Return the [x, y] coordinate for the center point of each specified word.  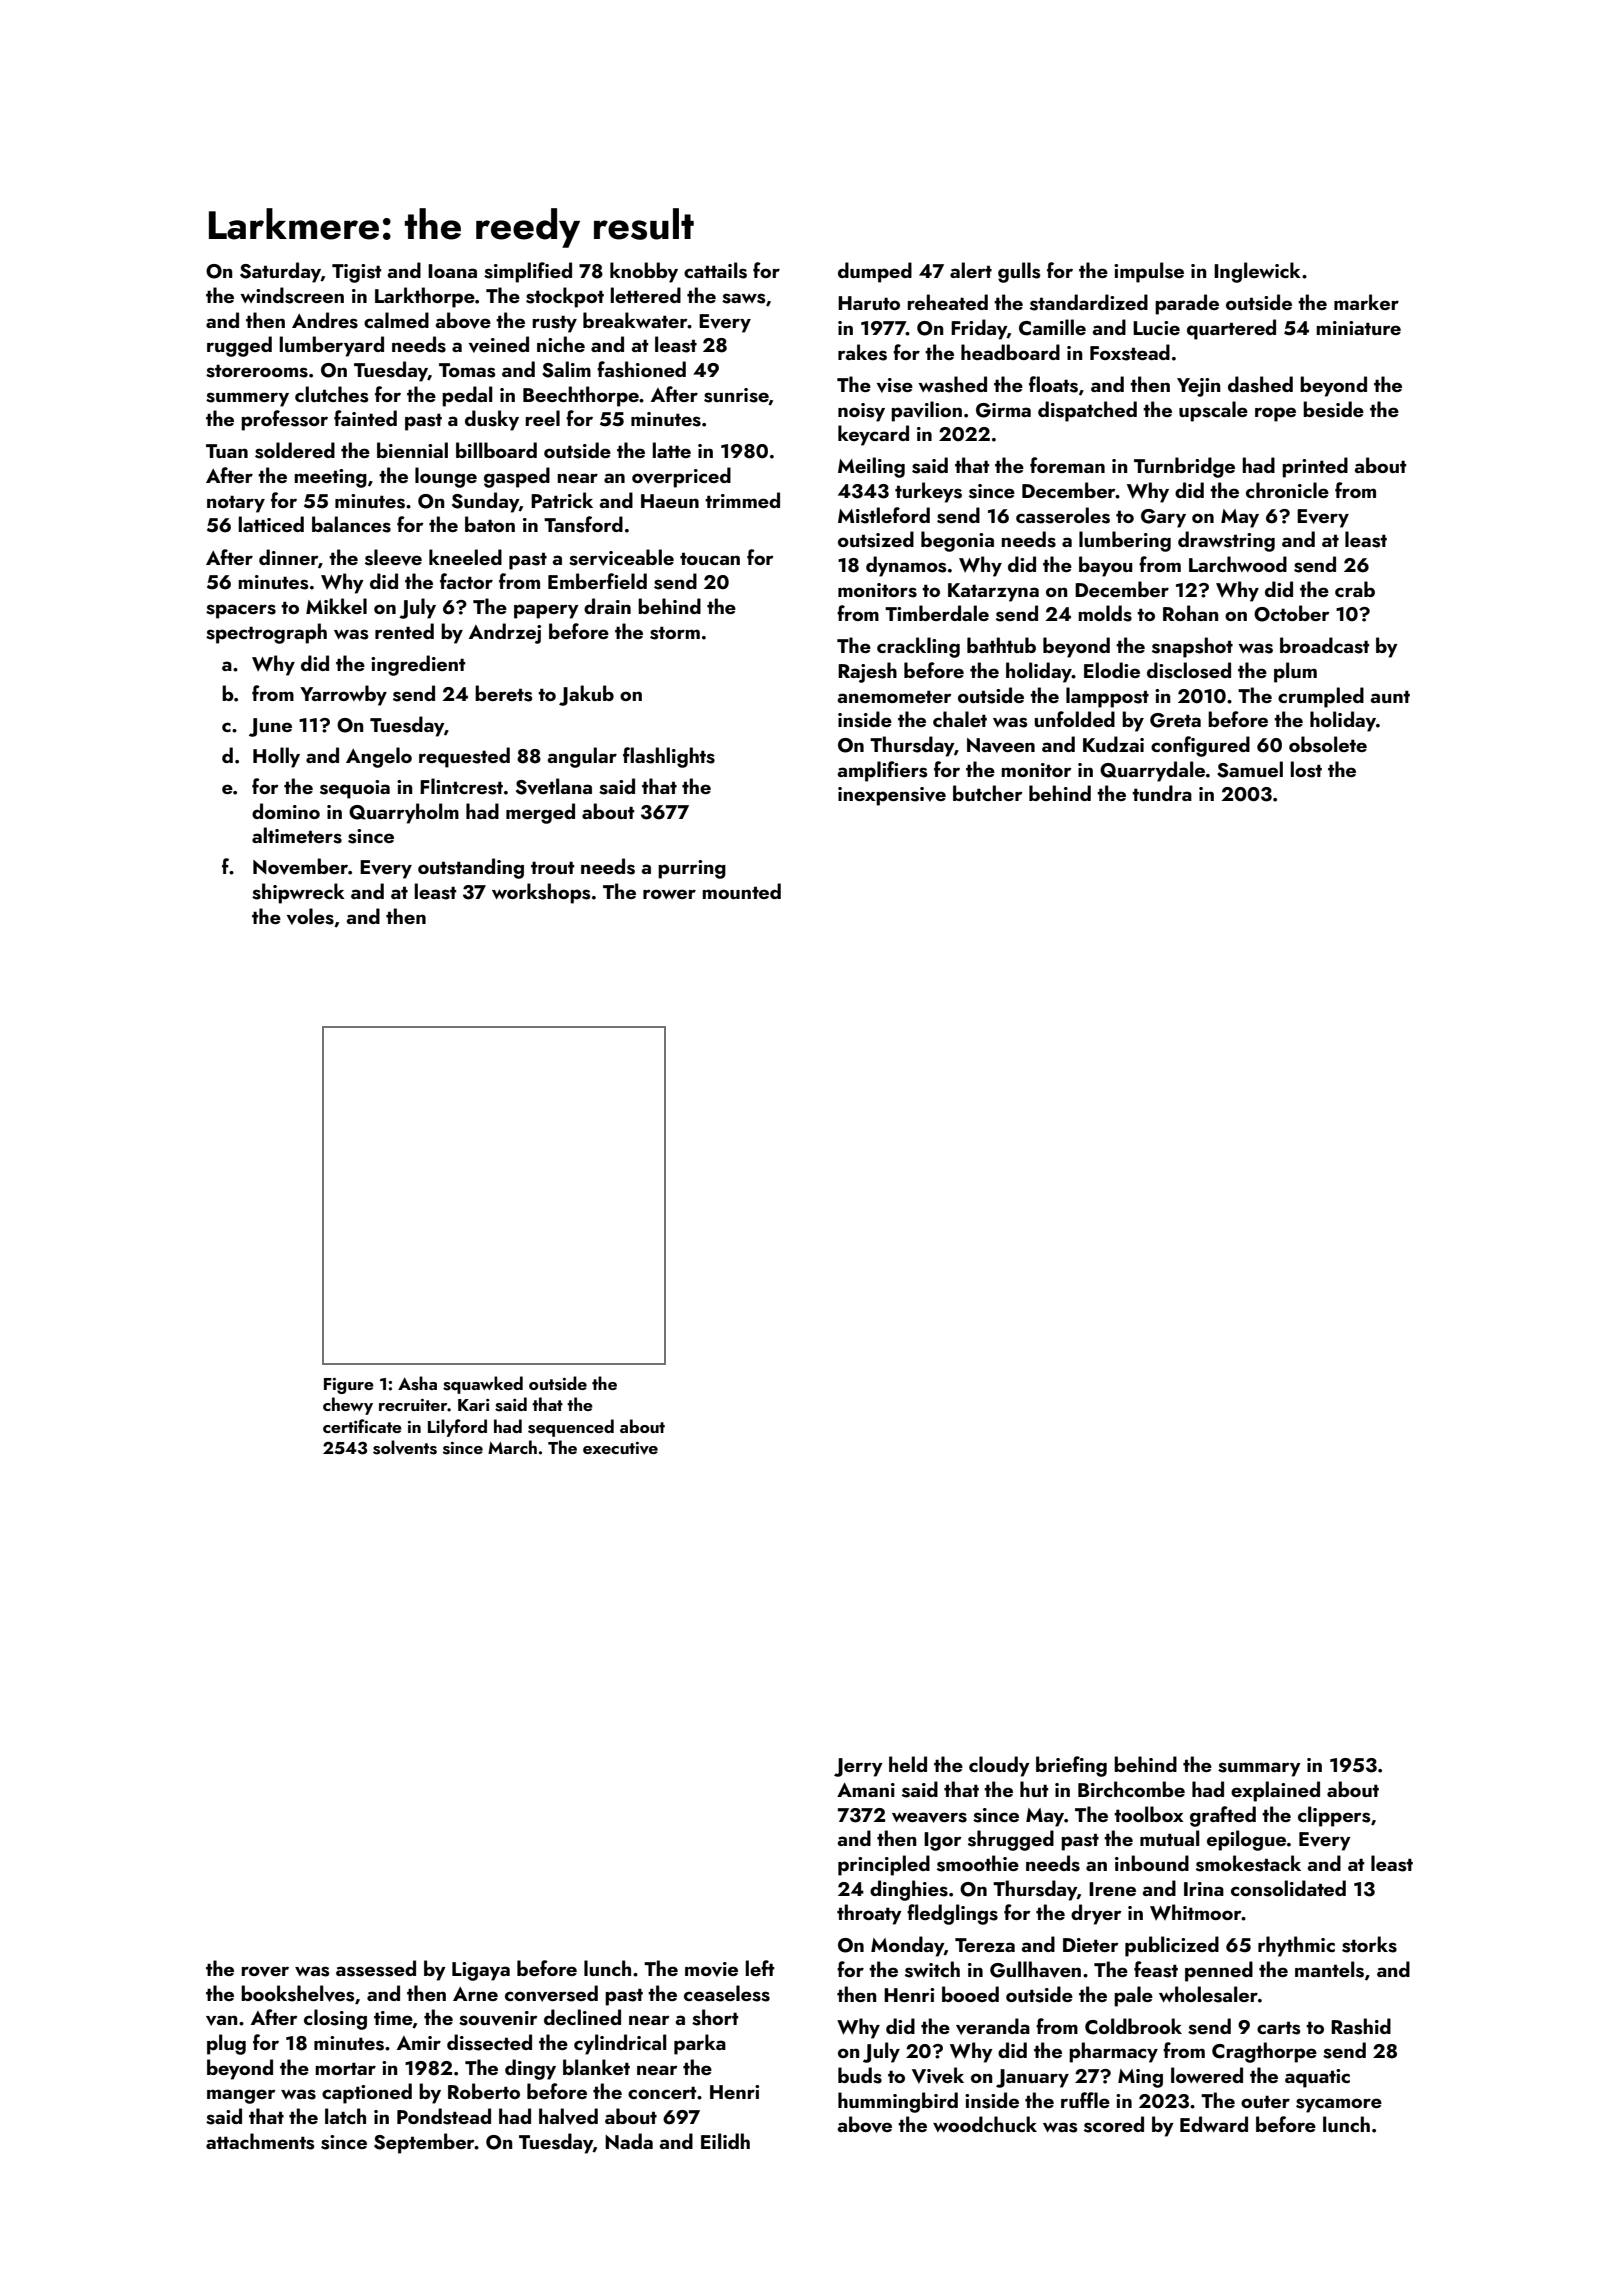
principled [884, 1865]
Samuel [1250, 769]
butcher [988, 793]
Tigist [357, 273]
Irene [1112, 1889]
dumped [875, 272]
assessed [376, 1968]
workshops [541, 893]
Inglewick [1257, 272]
